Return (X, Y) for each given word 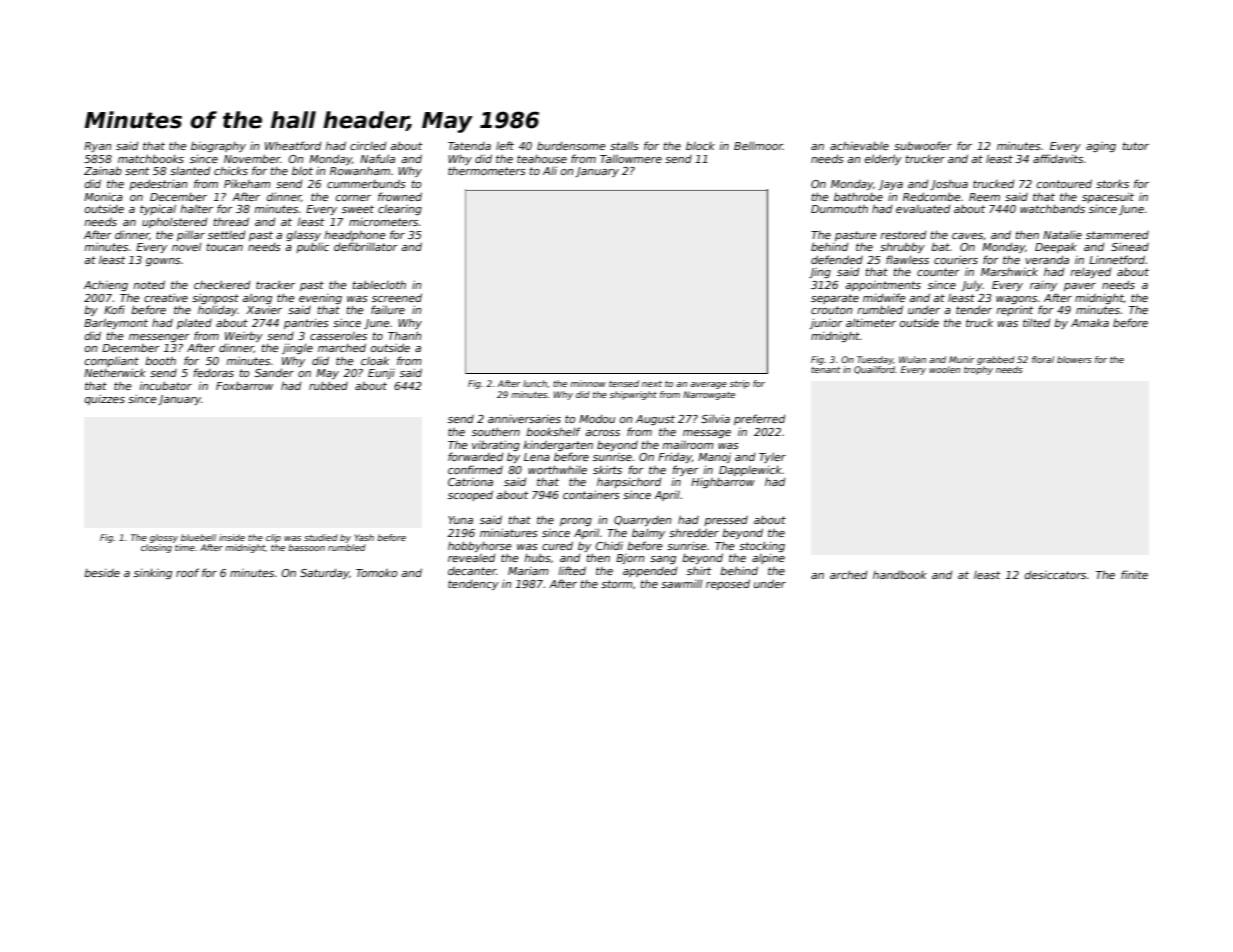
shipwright (633, 395)
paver (1080, 287)
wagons (1016, 300)
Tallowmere (631, 158)
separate (835, 299)
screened (397, 297)
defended (837, 259)
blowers (1074, 359)
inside (232, 537)
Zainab (103, 170)
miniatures (509, 532)
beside (102, 572)
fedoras (213, 372)
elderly (883, 159)
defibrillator (366, 246)
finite (1134, 574)
